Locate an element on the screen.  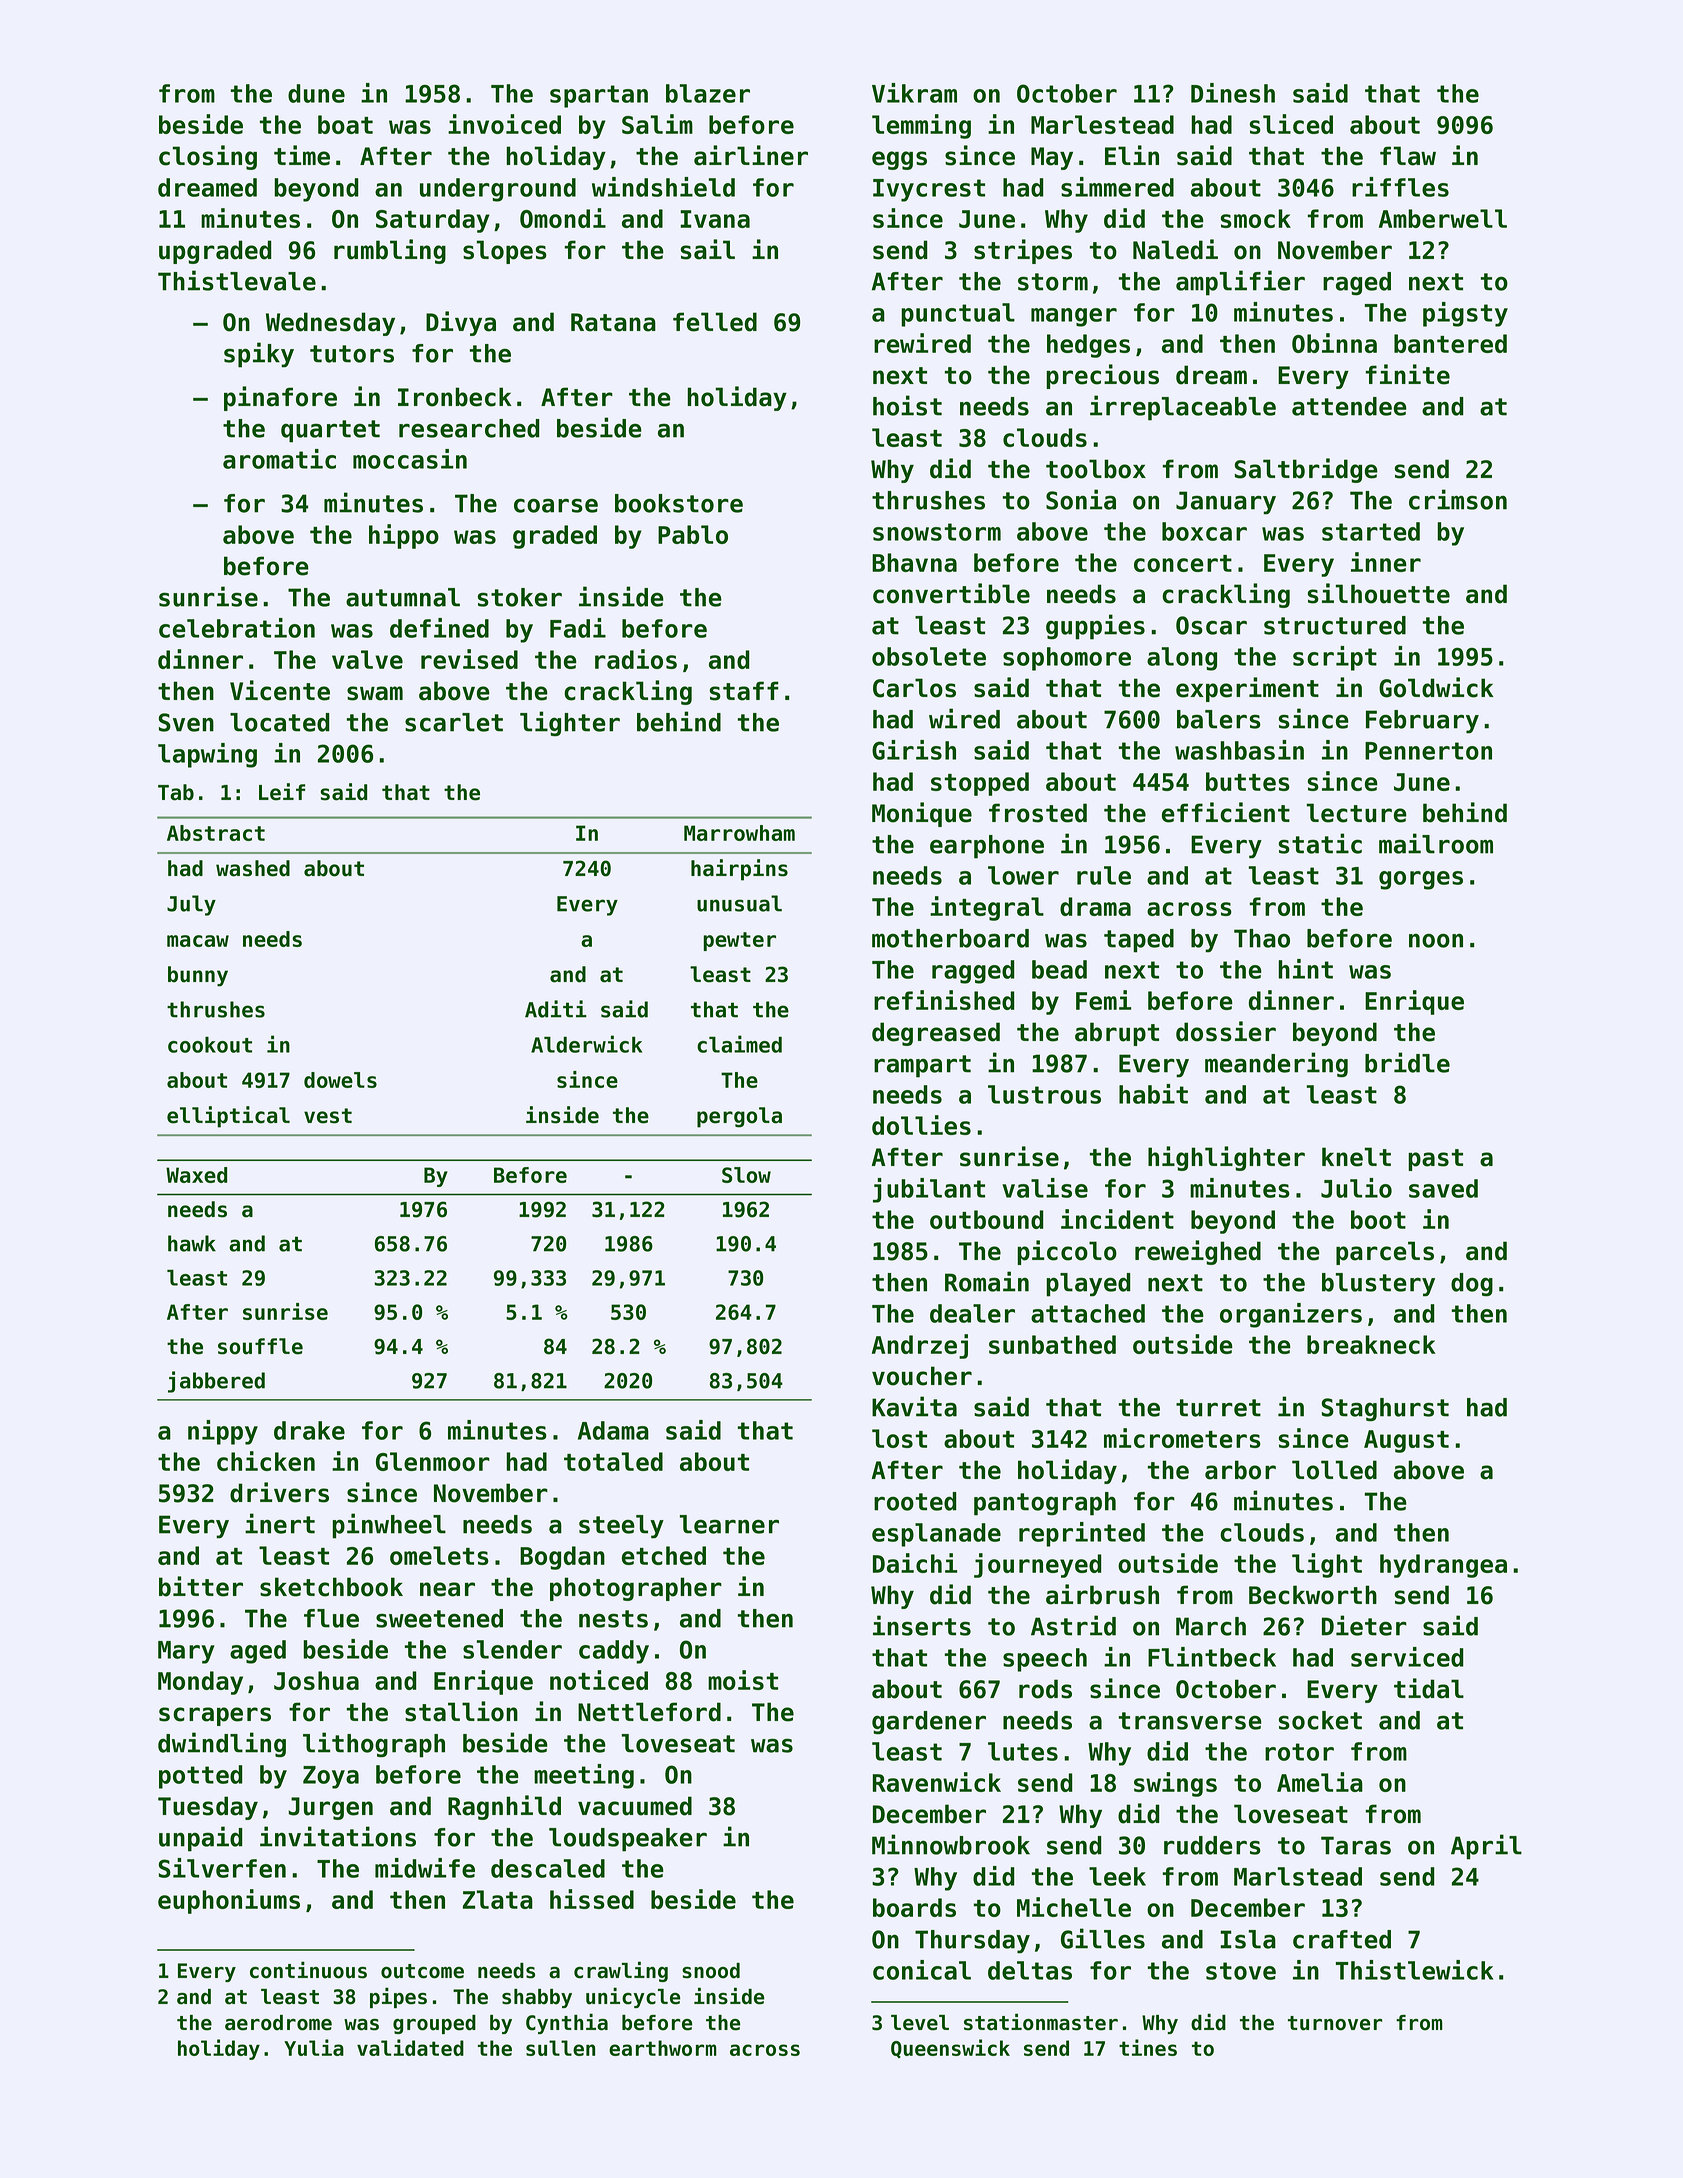
staff is located at coordinates (744, 691).
